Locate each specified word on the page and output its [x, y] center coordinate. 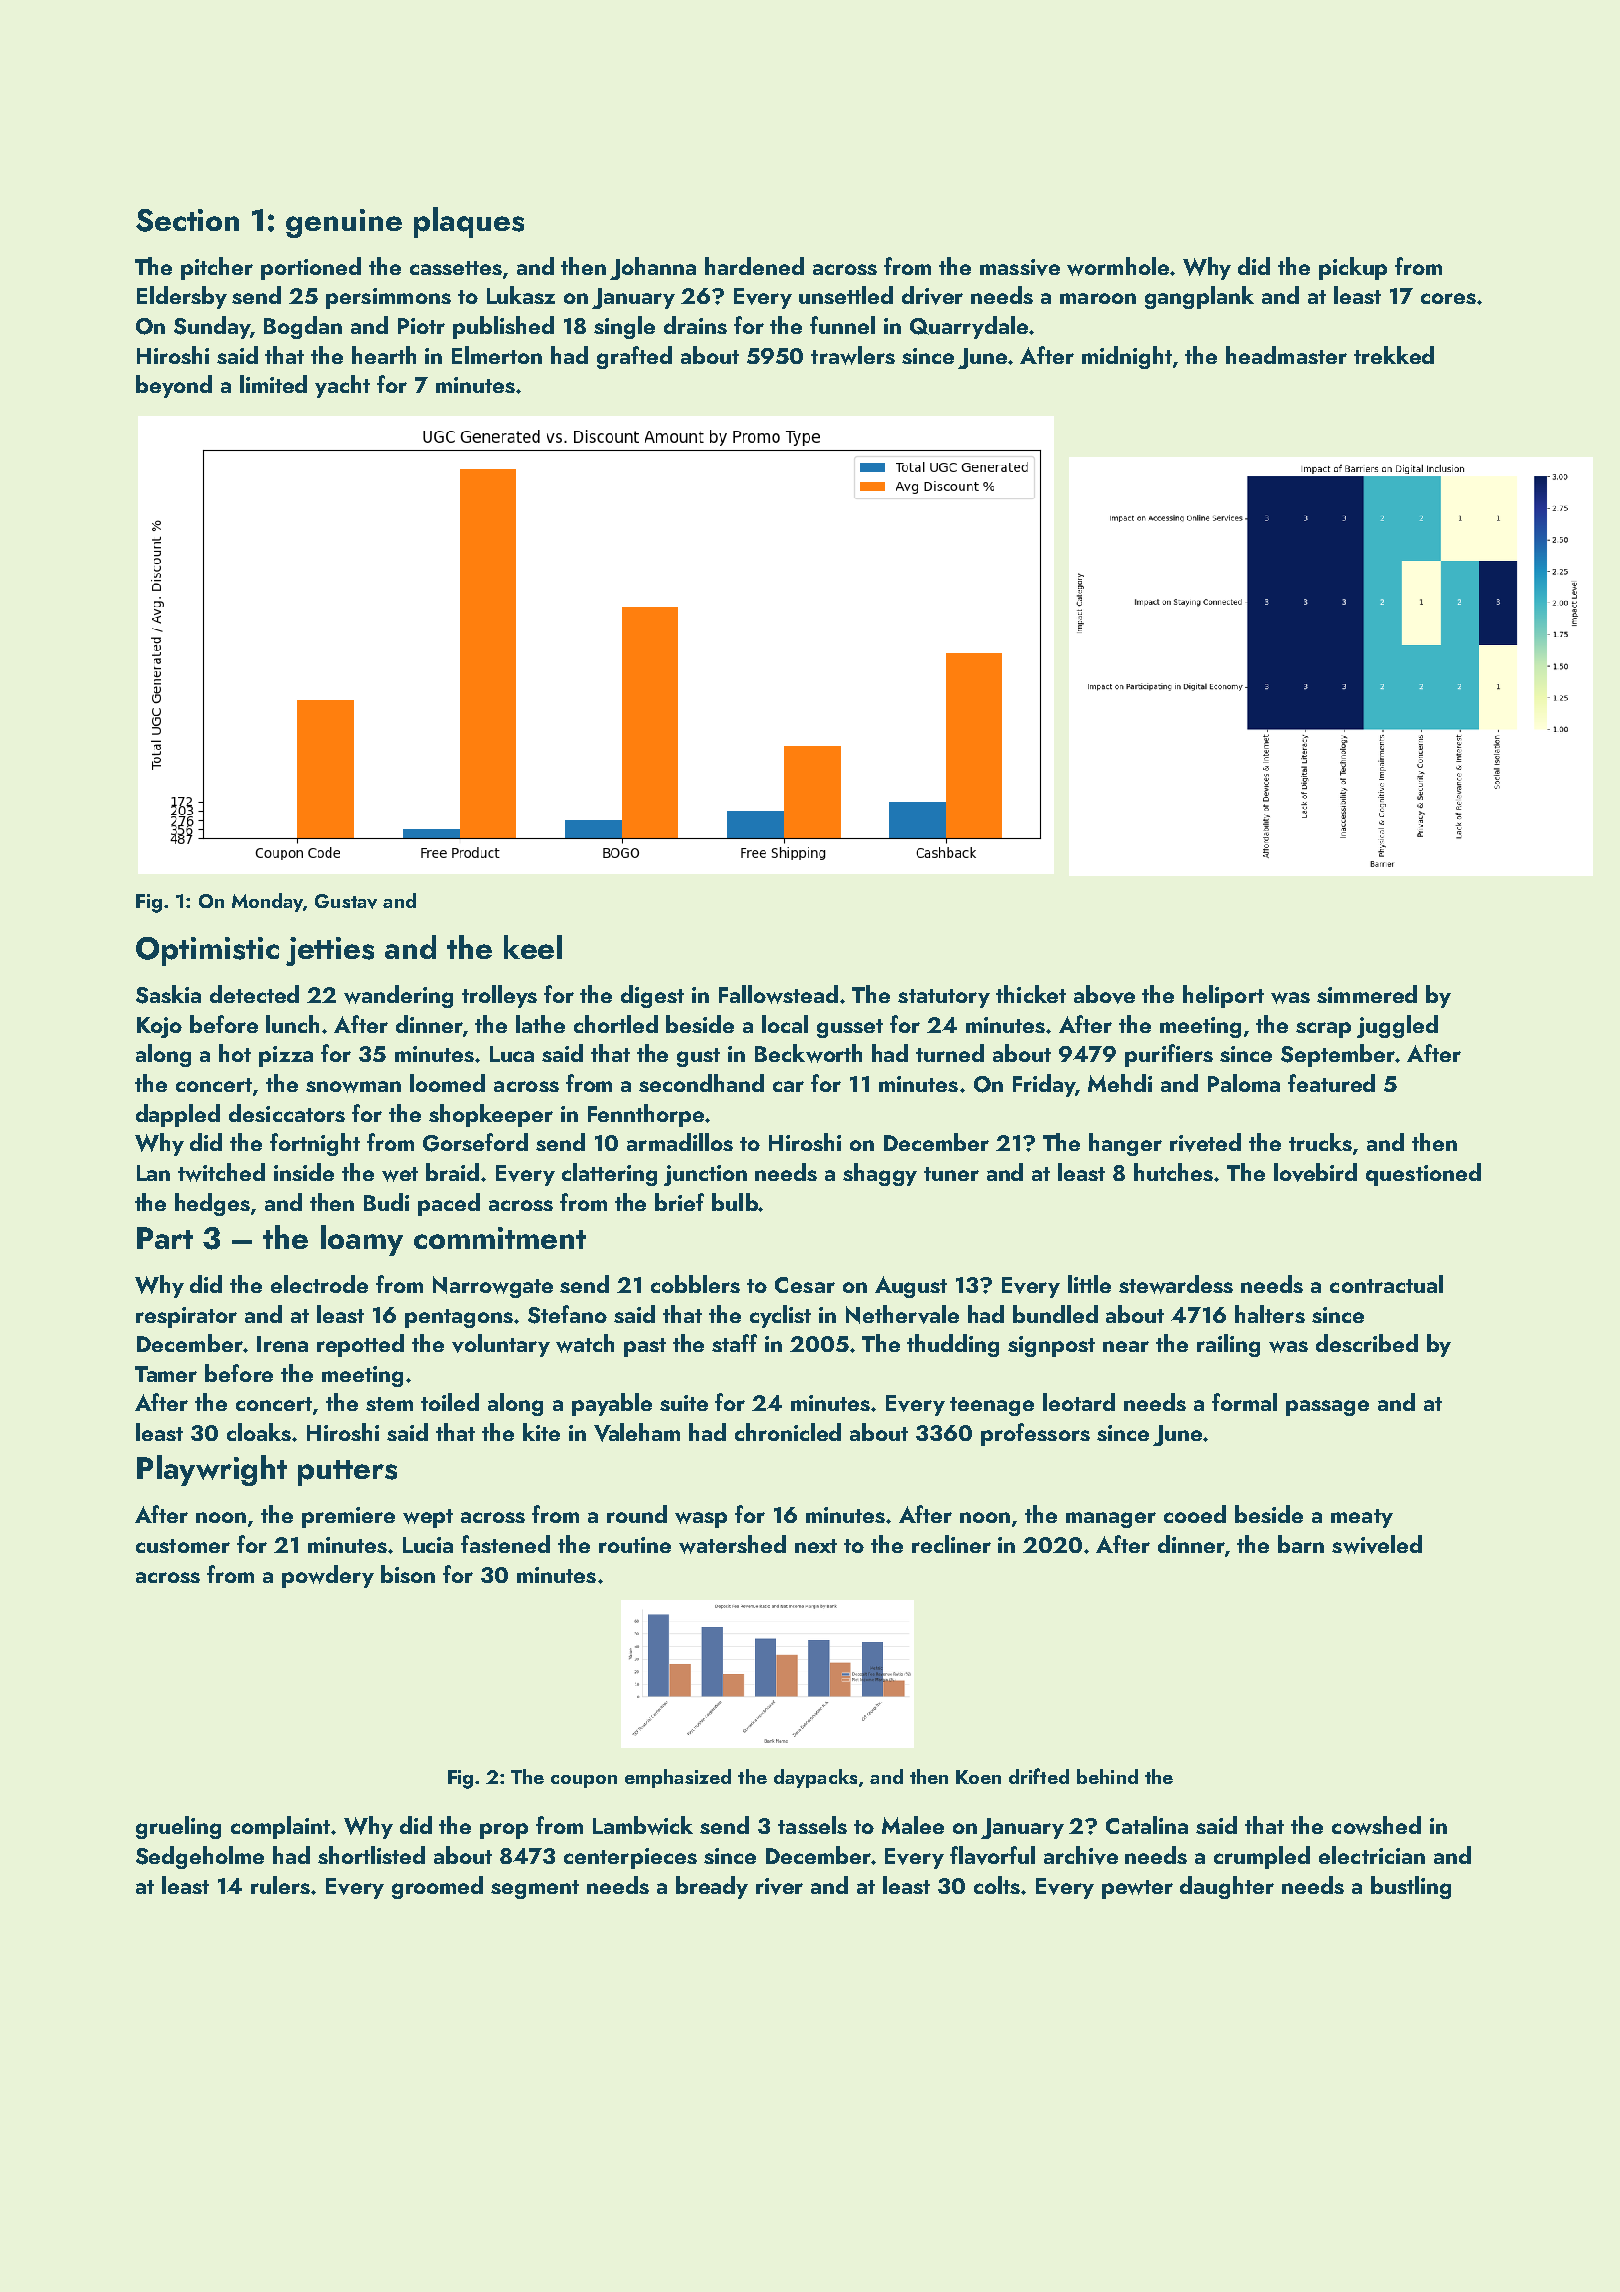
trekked [1394, 355]
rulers [280, 1885]
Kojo [159, 1027]
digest [652, 996]
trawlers [853, 355]
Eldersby [182, 297]
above [1104, 994]
